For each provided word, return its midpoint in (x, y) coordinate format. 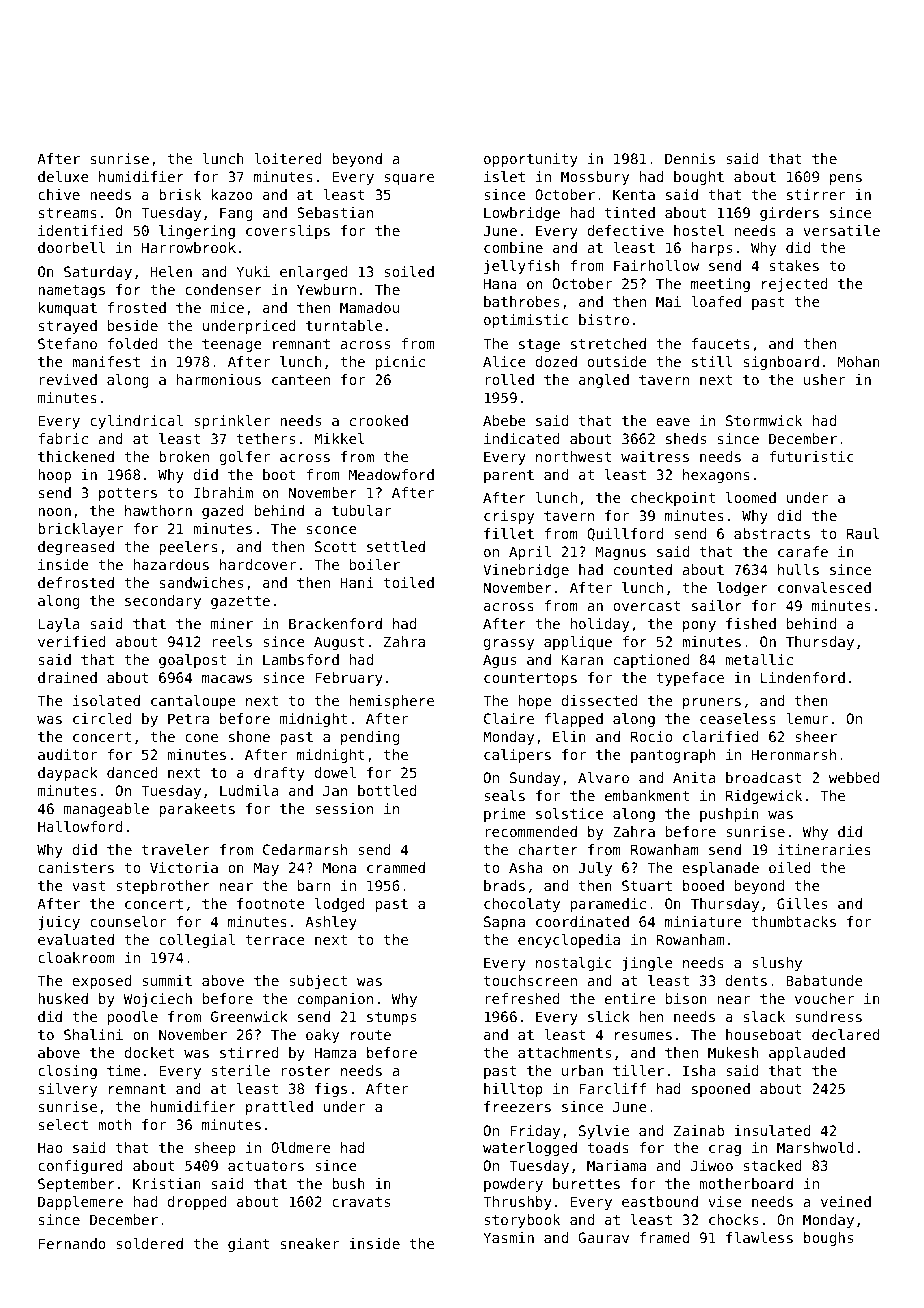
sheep (214, 1149)
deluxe (63, 176)
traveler (176, 849)
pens (846, 179)
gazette (240, 602)
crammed (396, 867)
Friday (535, 1132)
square (409, 179)
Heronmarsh (794, 754)
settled (396, 546)
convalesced (824, 587)
